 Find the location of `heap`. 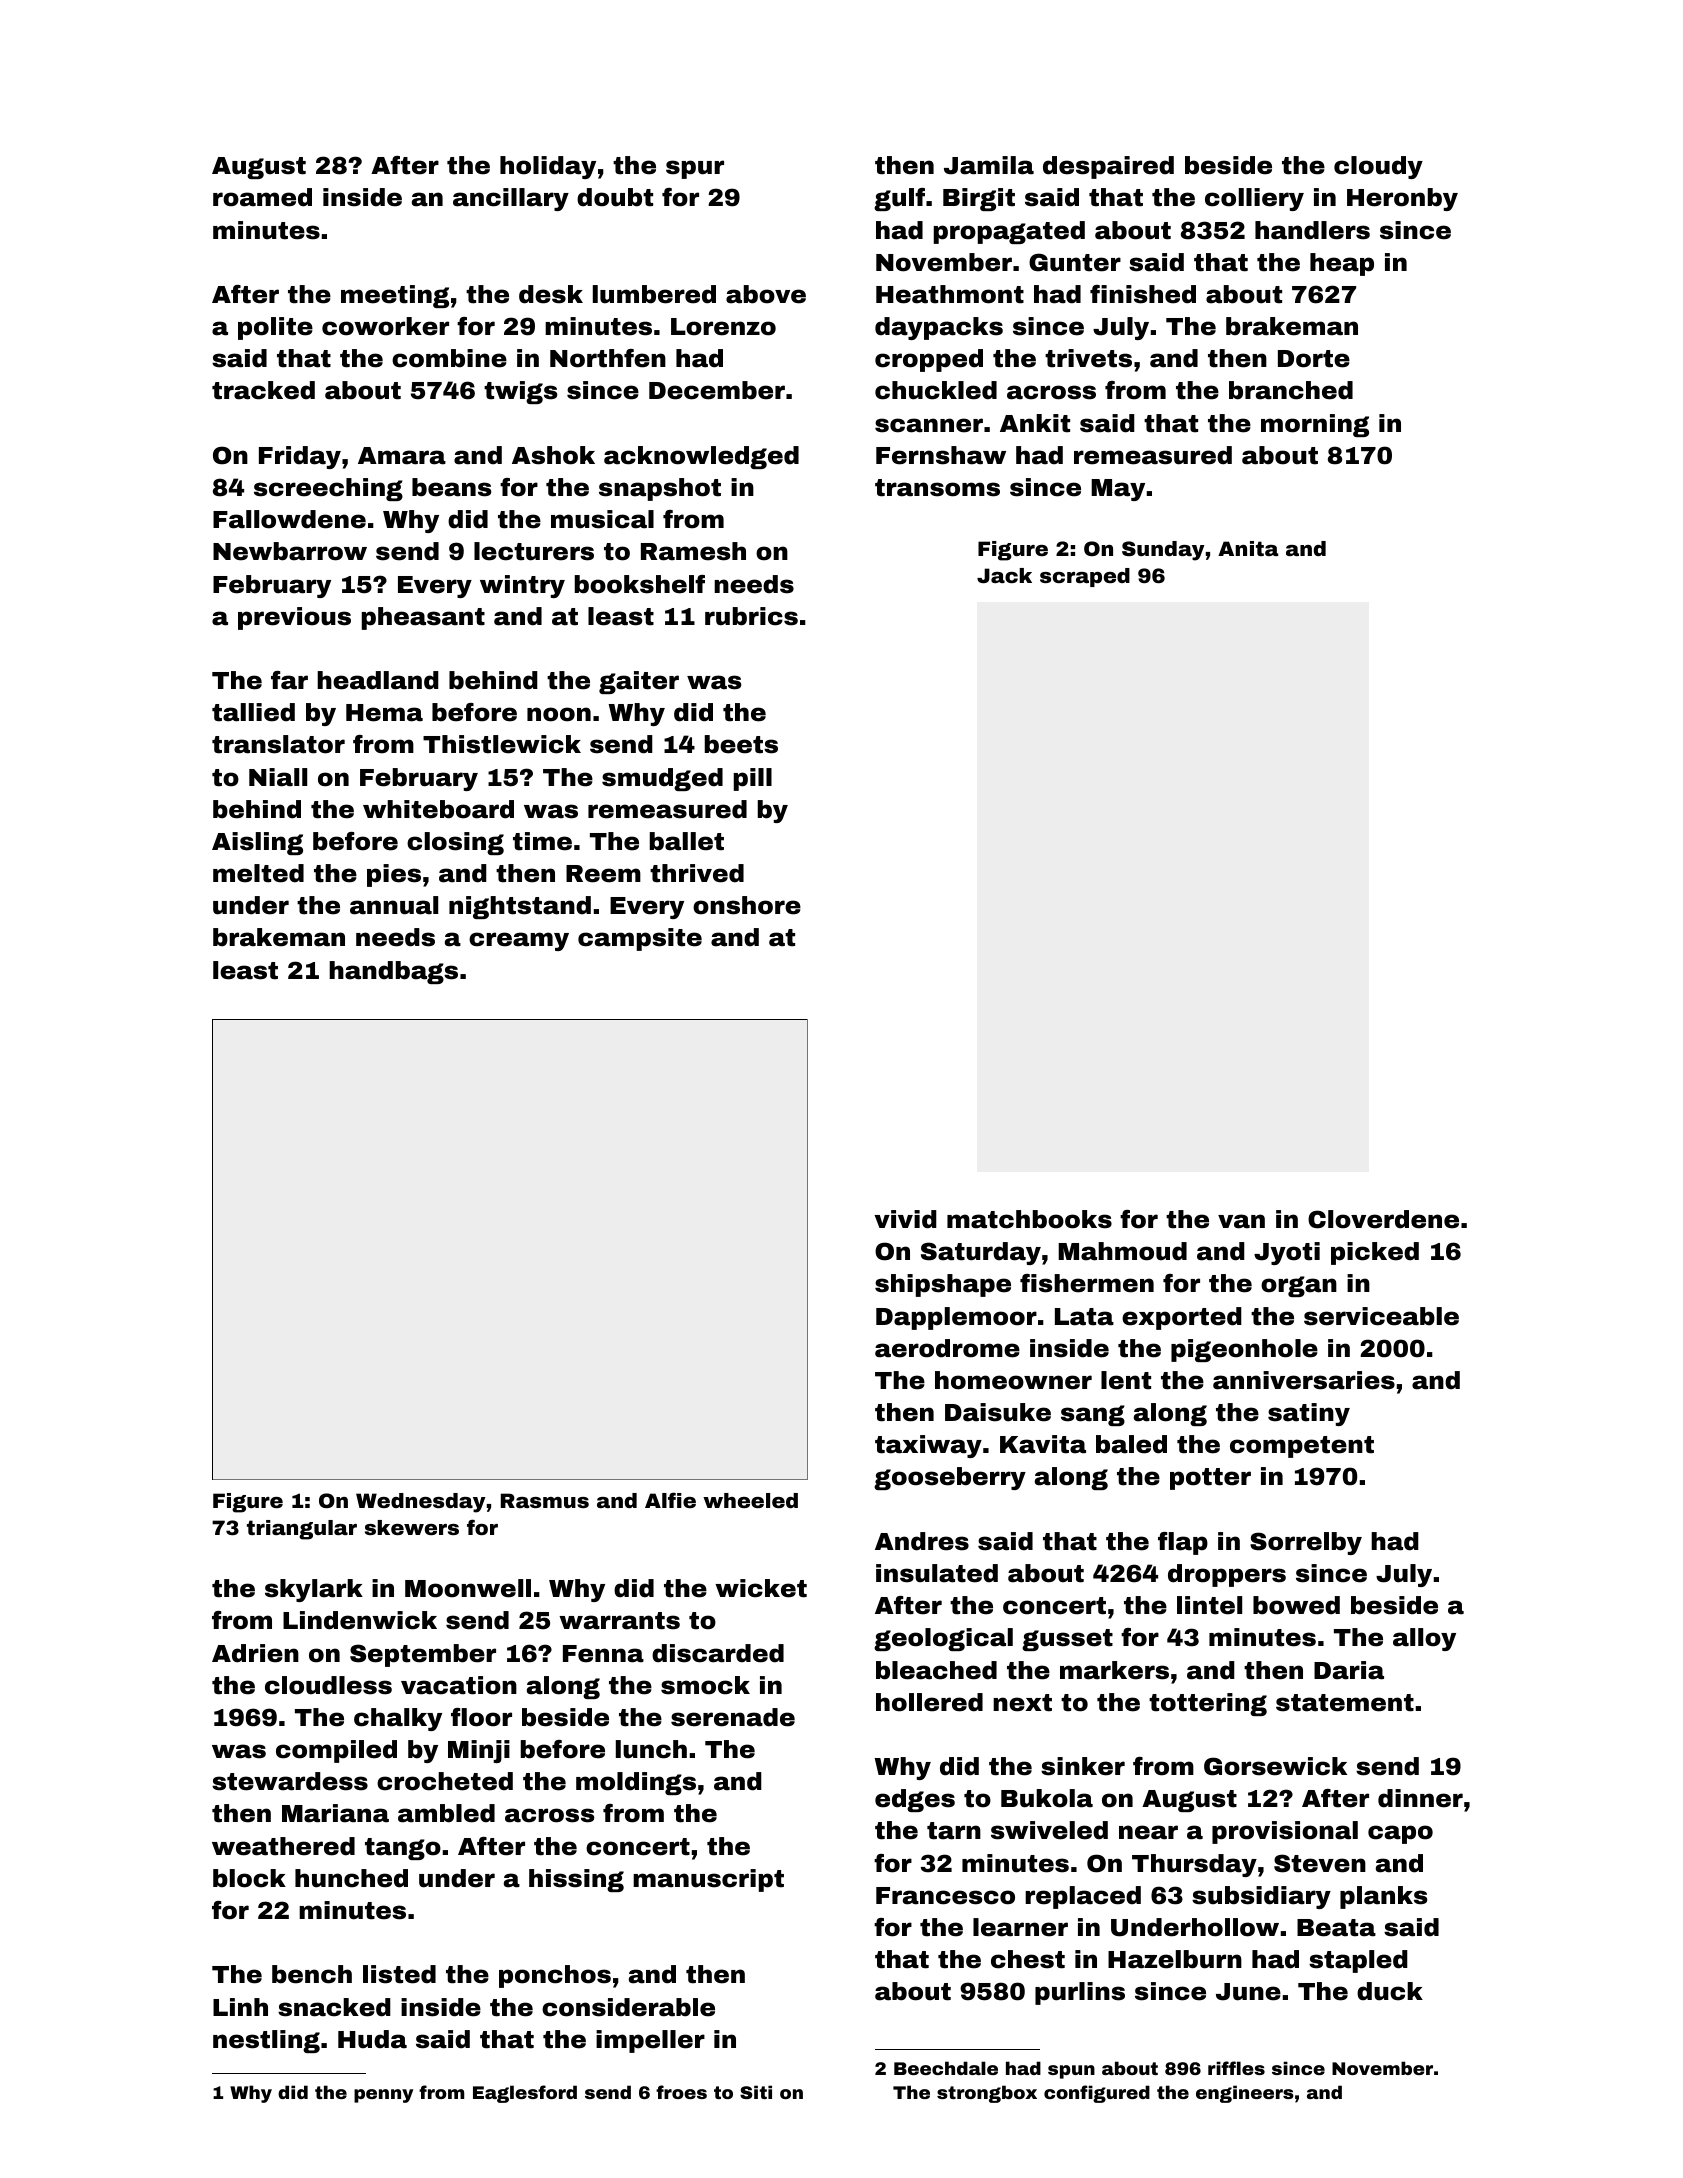

heap is located at coordinates (1342, 264).
